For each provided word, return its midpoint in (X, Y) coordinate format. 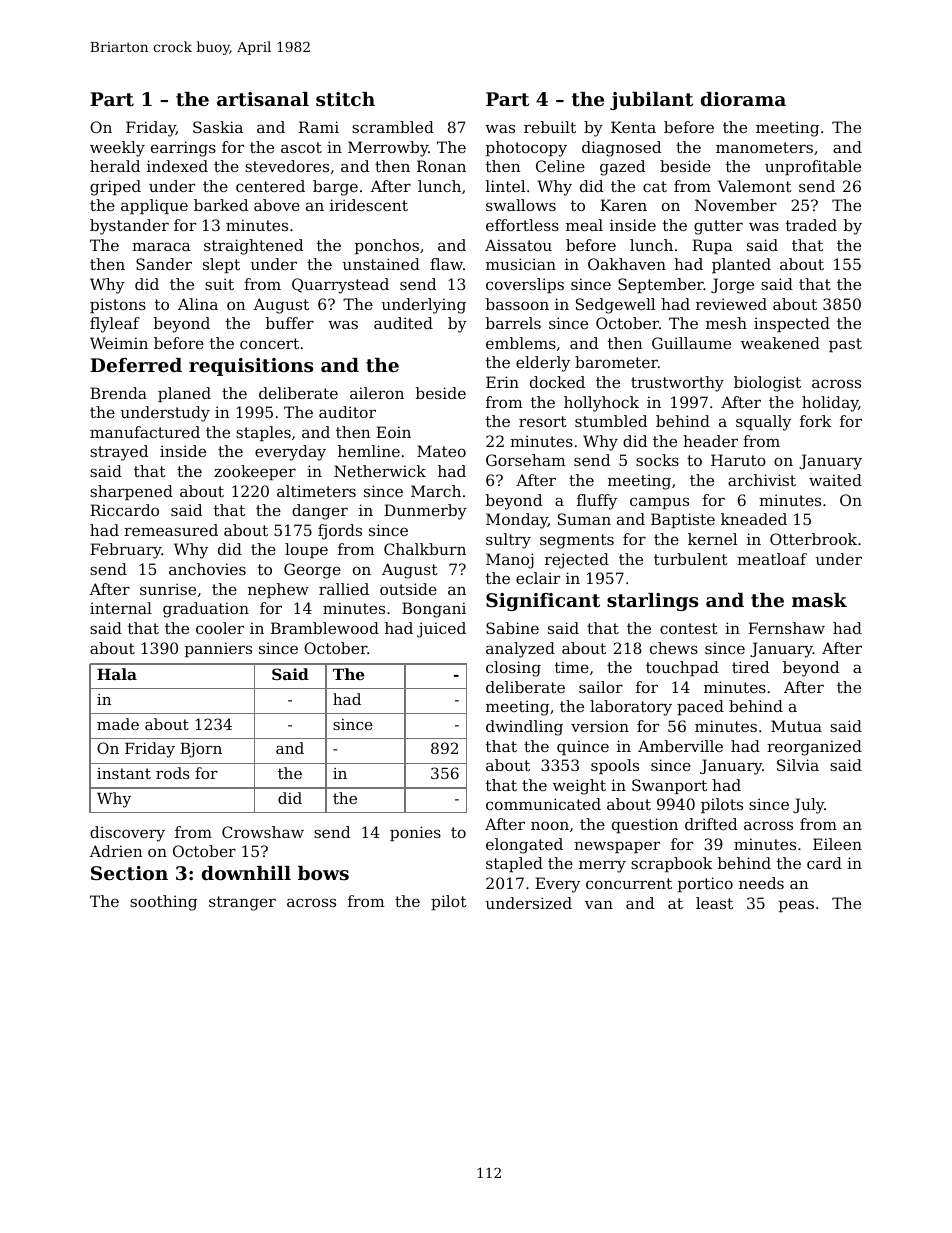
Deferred (136, 365)
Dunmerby (425, 512)
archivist (762, 480)
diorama (743, 99)
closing (513, 669)
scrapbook (671, 864)
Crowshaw (263, 832)
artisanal (263, 99)
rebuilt (550, 127)
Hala (117, 674)
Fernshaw (786, 628)
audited (403, 323)
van (599, 904)
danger (320, 512)
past (845, 345)
